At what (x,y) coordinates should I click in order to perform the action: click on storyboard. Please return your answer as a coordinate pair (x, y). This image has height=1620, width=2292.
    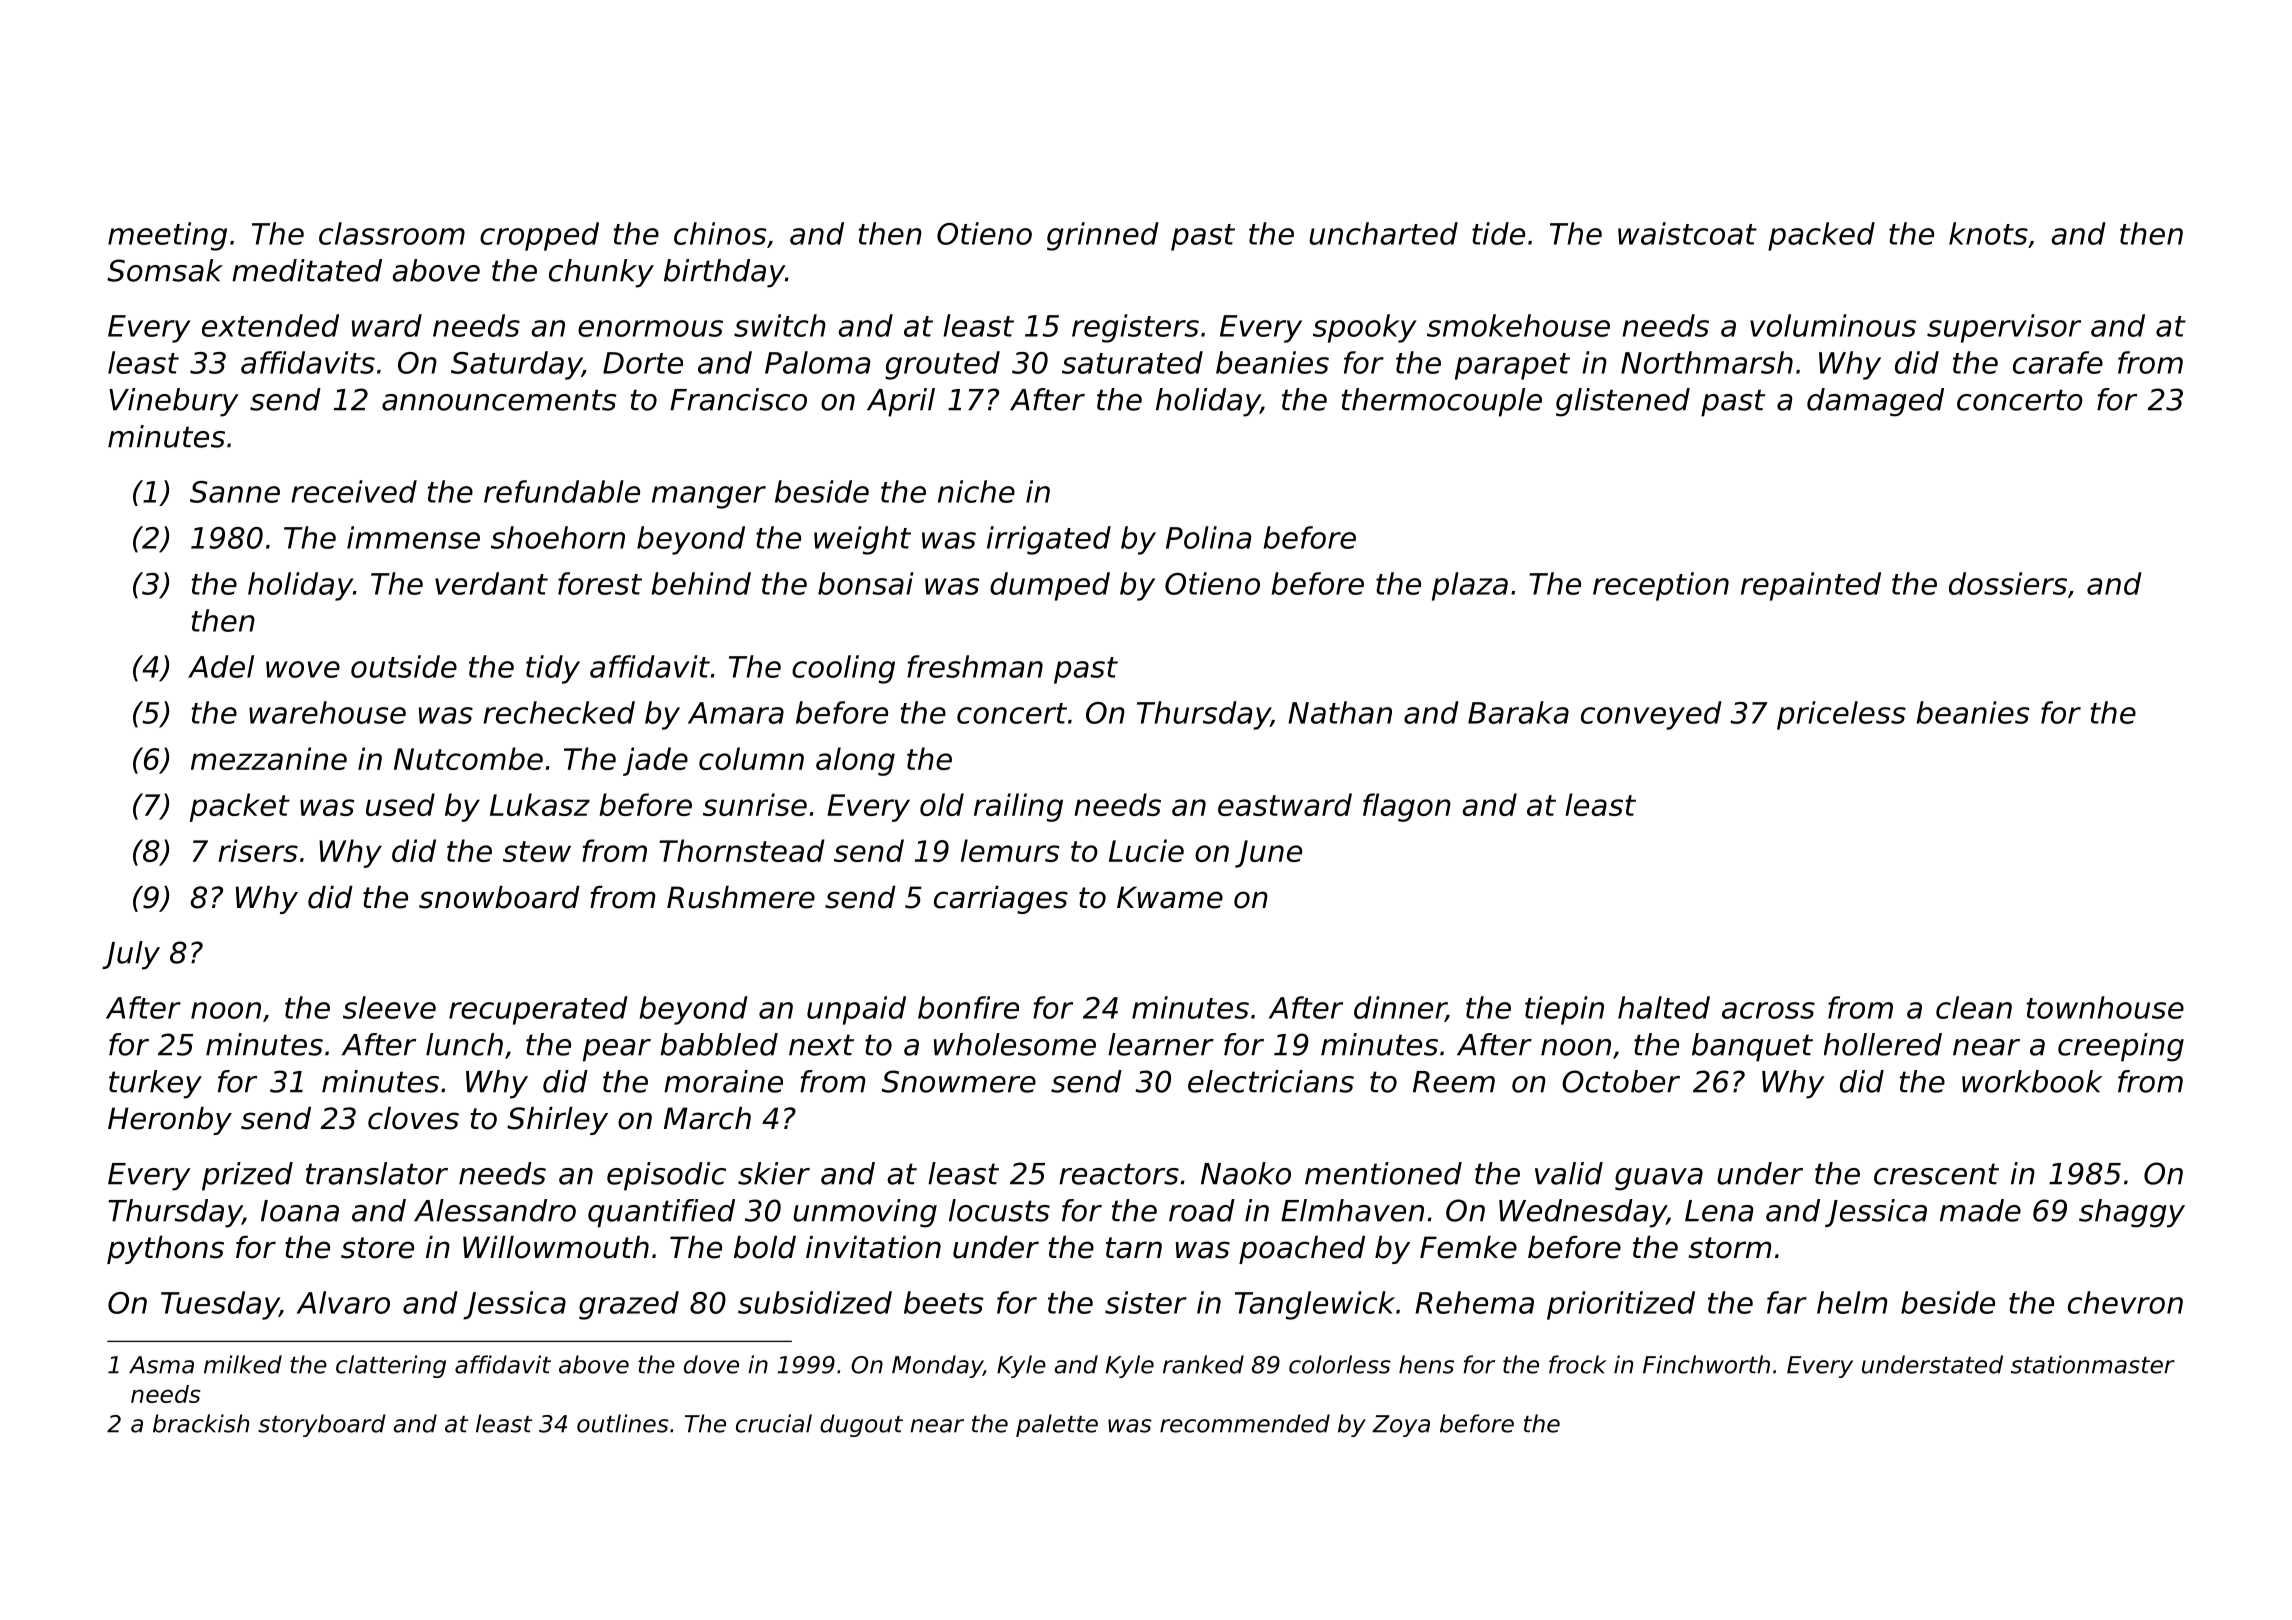
    Looking at the image, I should click on (322, 1425).
